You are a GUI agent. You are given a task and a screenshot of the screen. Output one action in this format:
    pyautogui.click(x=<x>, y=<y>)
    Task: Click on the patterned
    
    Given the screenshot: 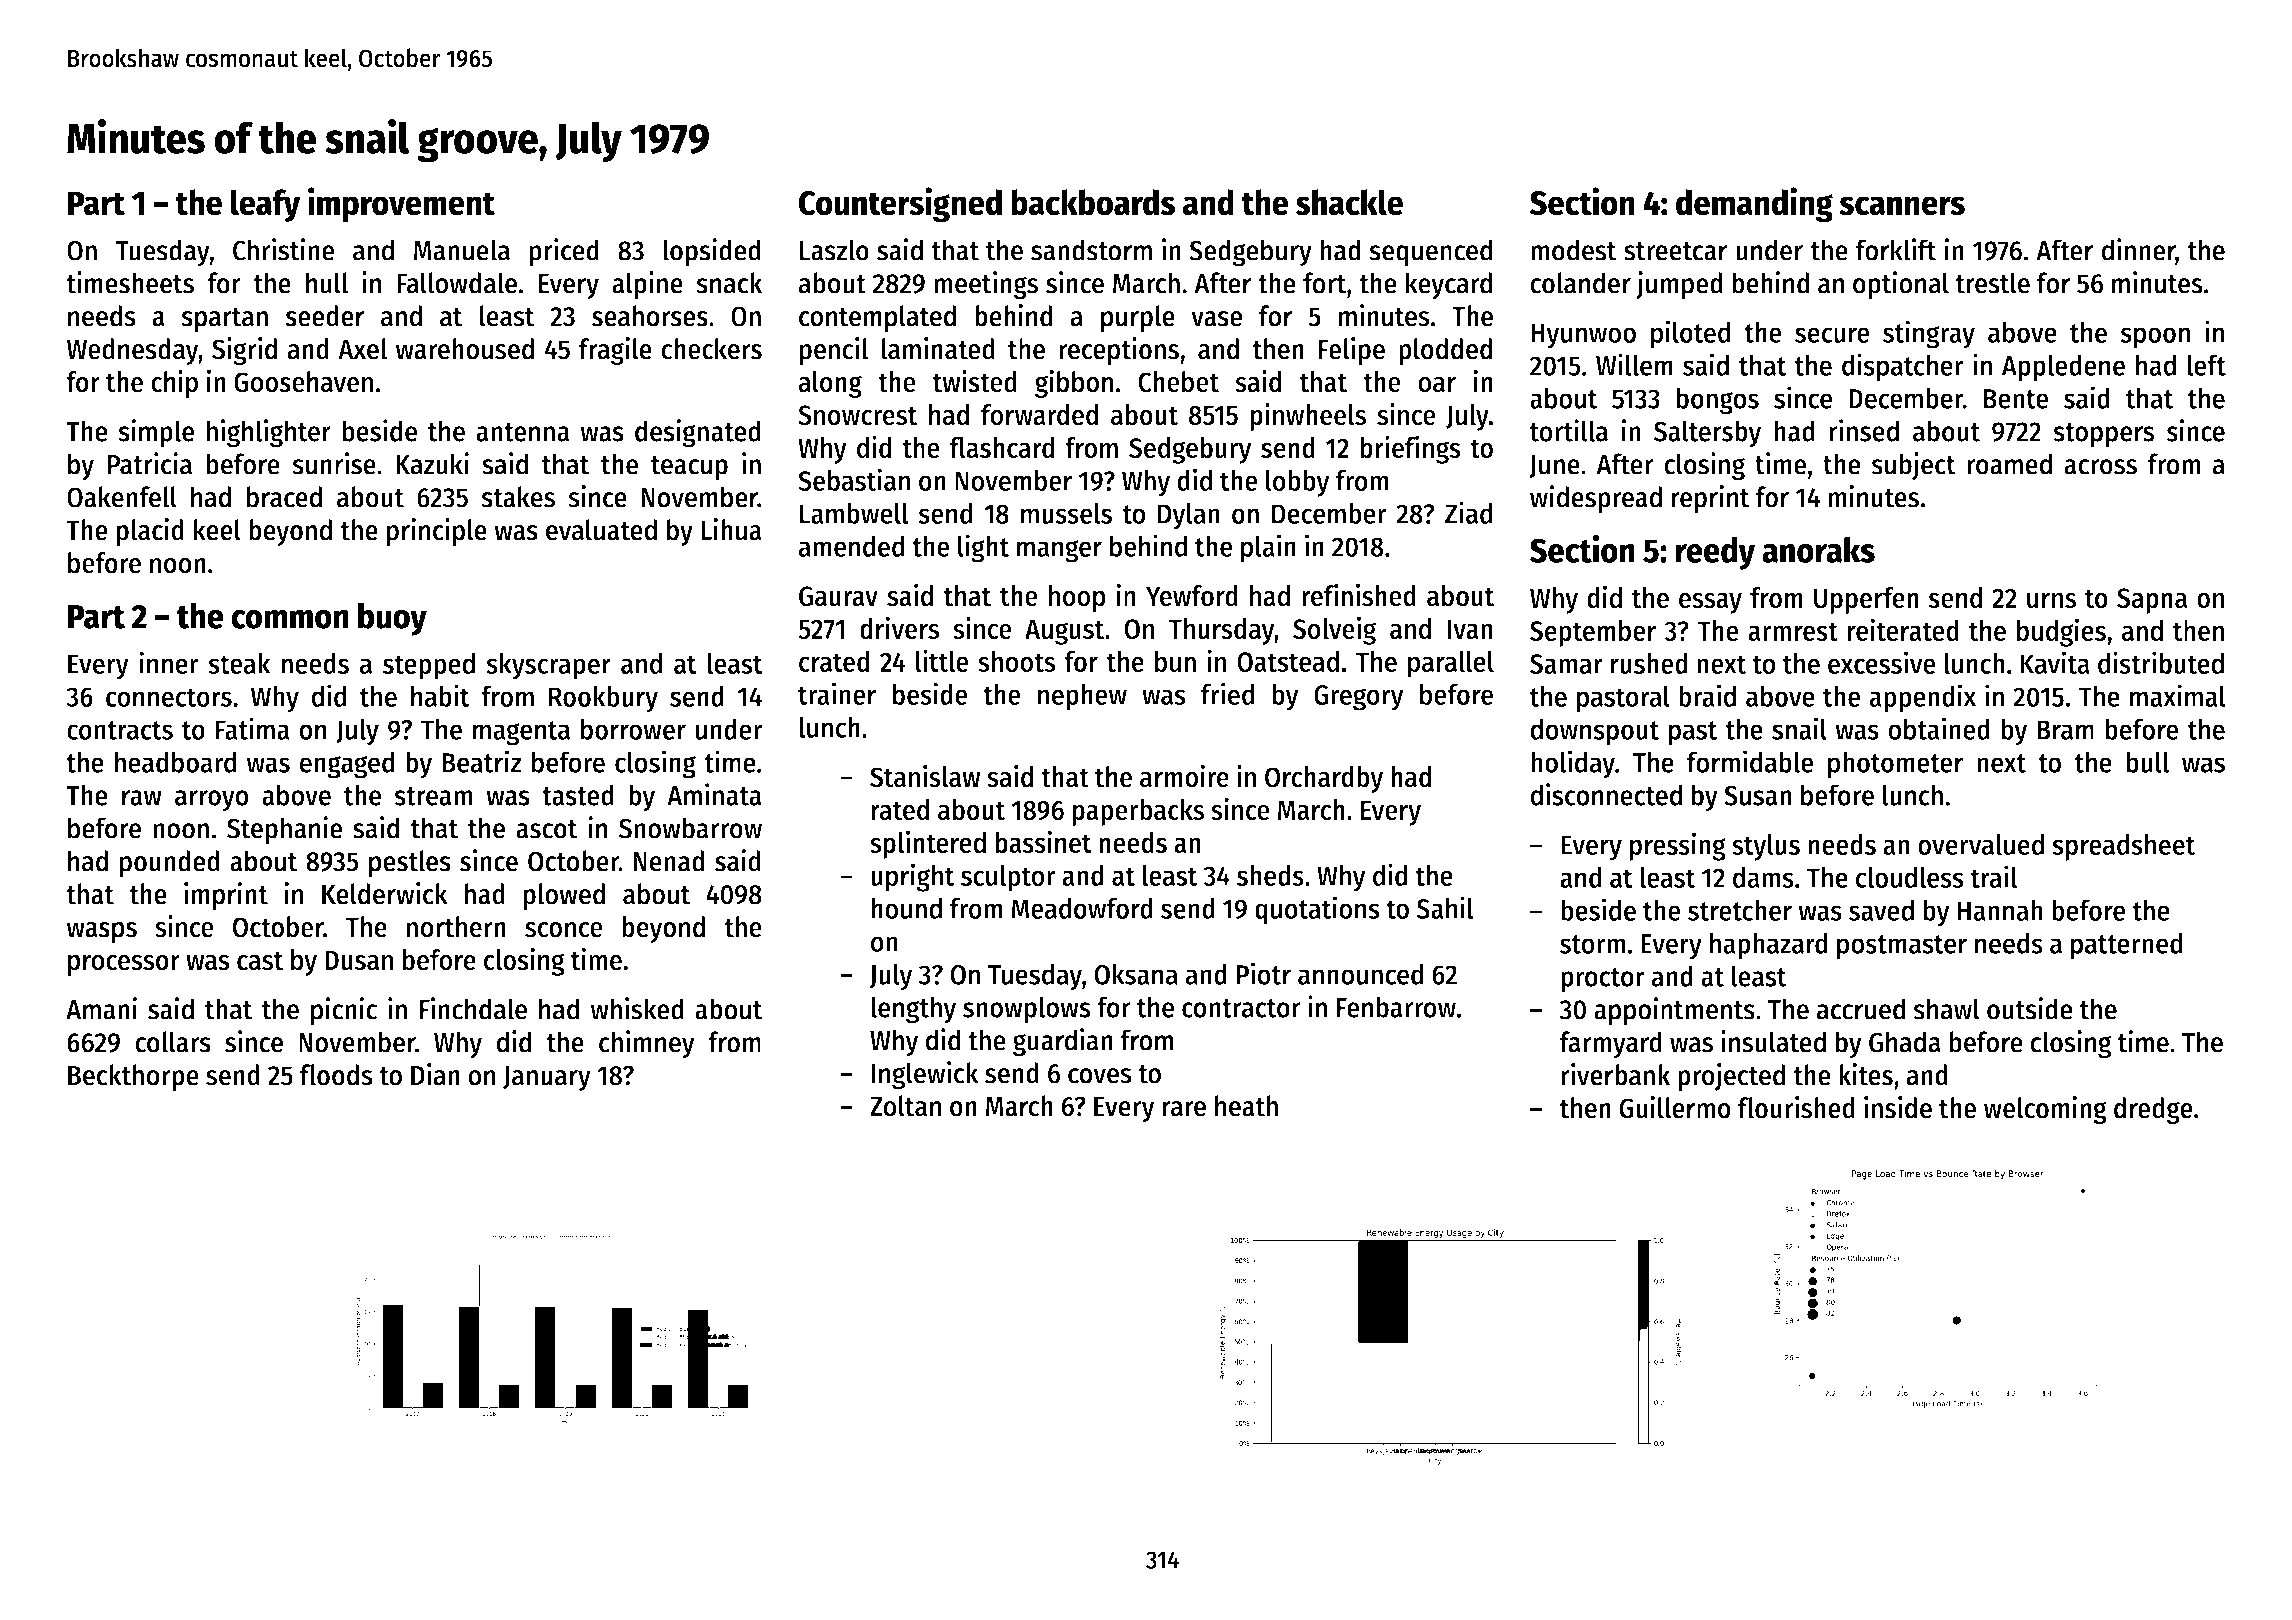 What is the action you would take?
    pyautogui.click(x=2127, y=946)
